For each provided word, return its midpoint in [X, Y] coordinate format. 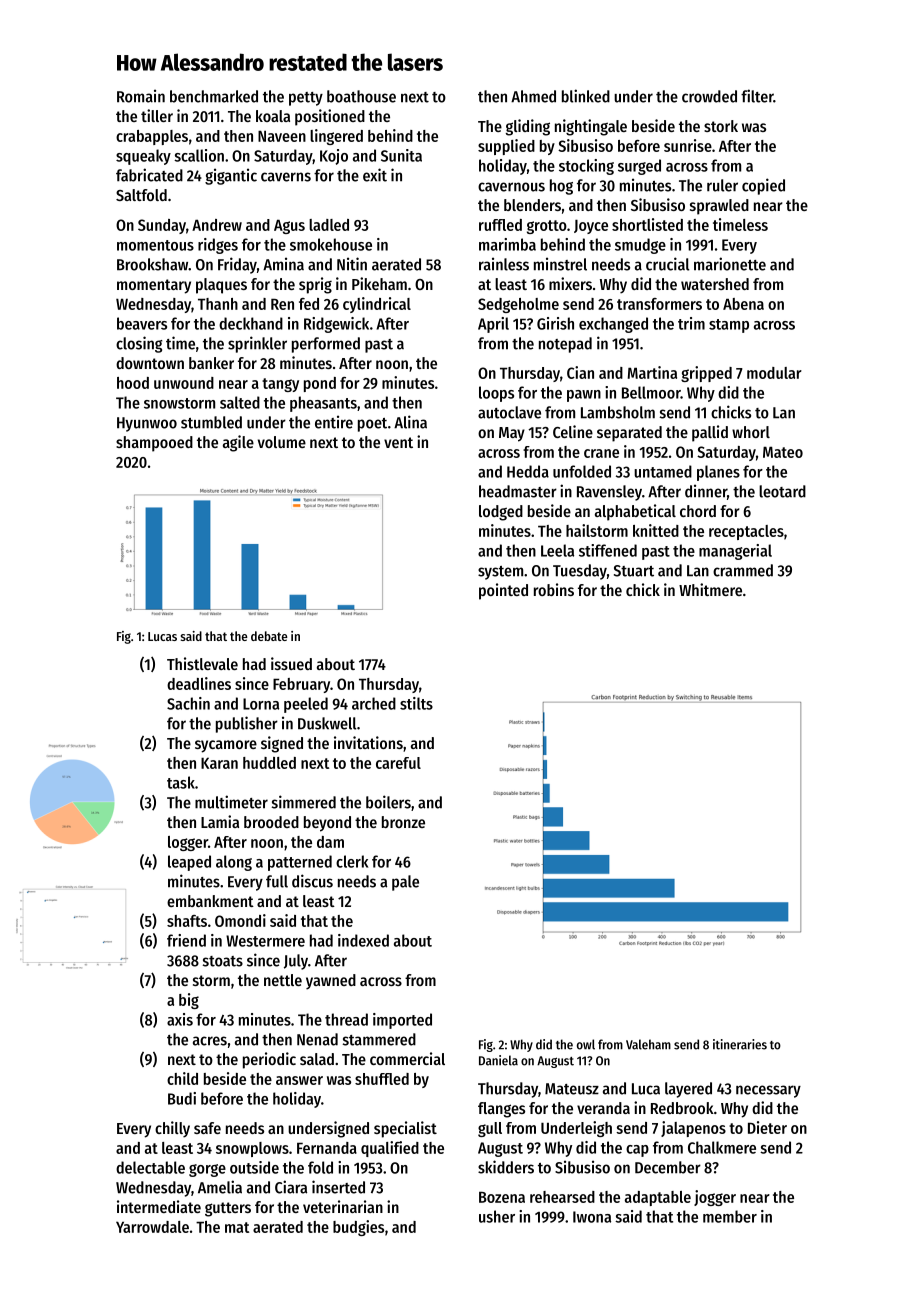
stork [721, 126]
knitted [656, 530]
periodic [269, 1060]
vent [398, 442]
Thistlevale [202, 663]
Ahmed [533, 96]
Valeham [648, 1044]
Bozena [502, 1197]
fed [309, 304]
